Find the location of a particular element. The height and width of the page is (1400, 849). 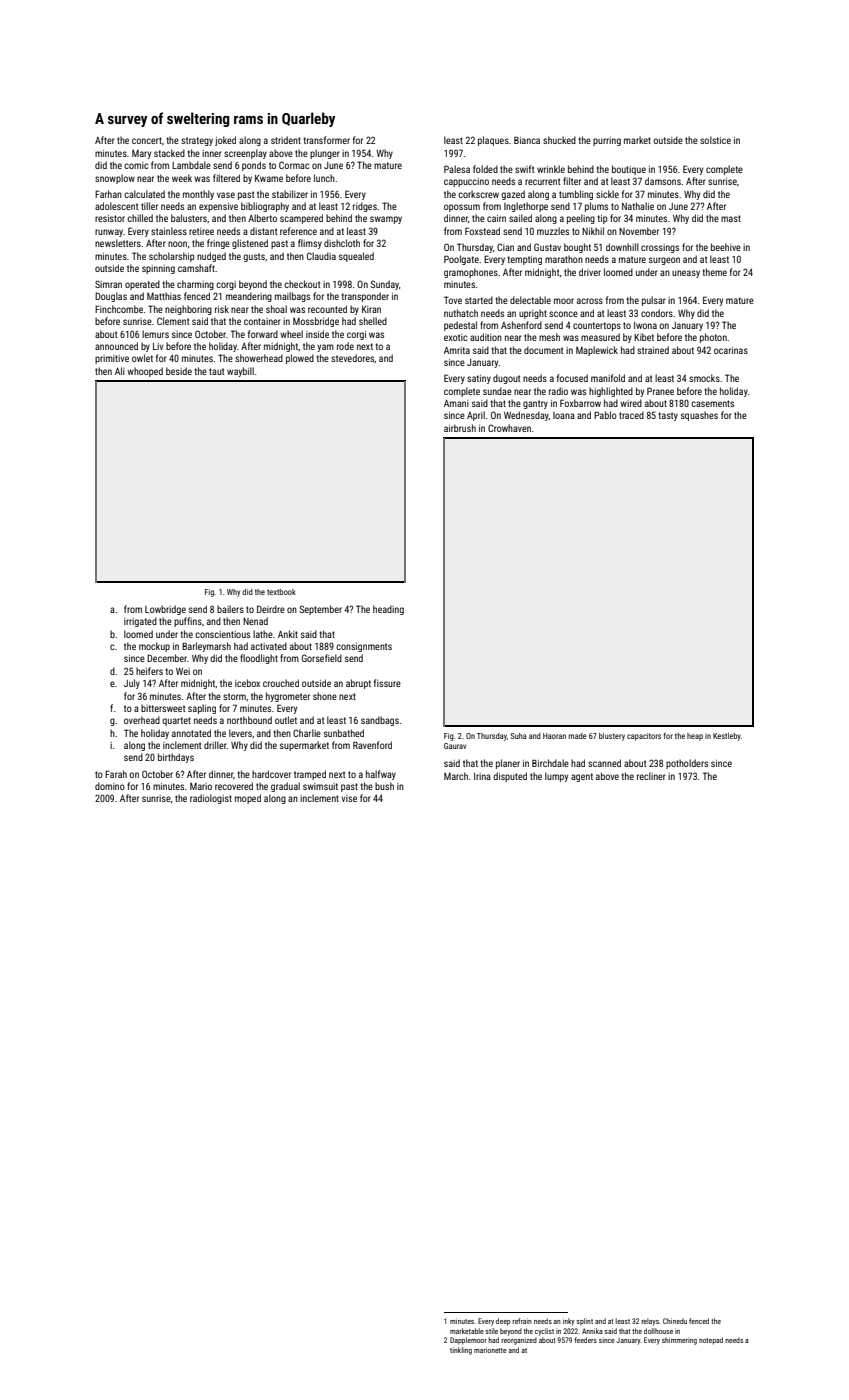

tinkling is located at coordinates (461, 1351).
